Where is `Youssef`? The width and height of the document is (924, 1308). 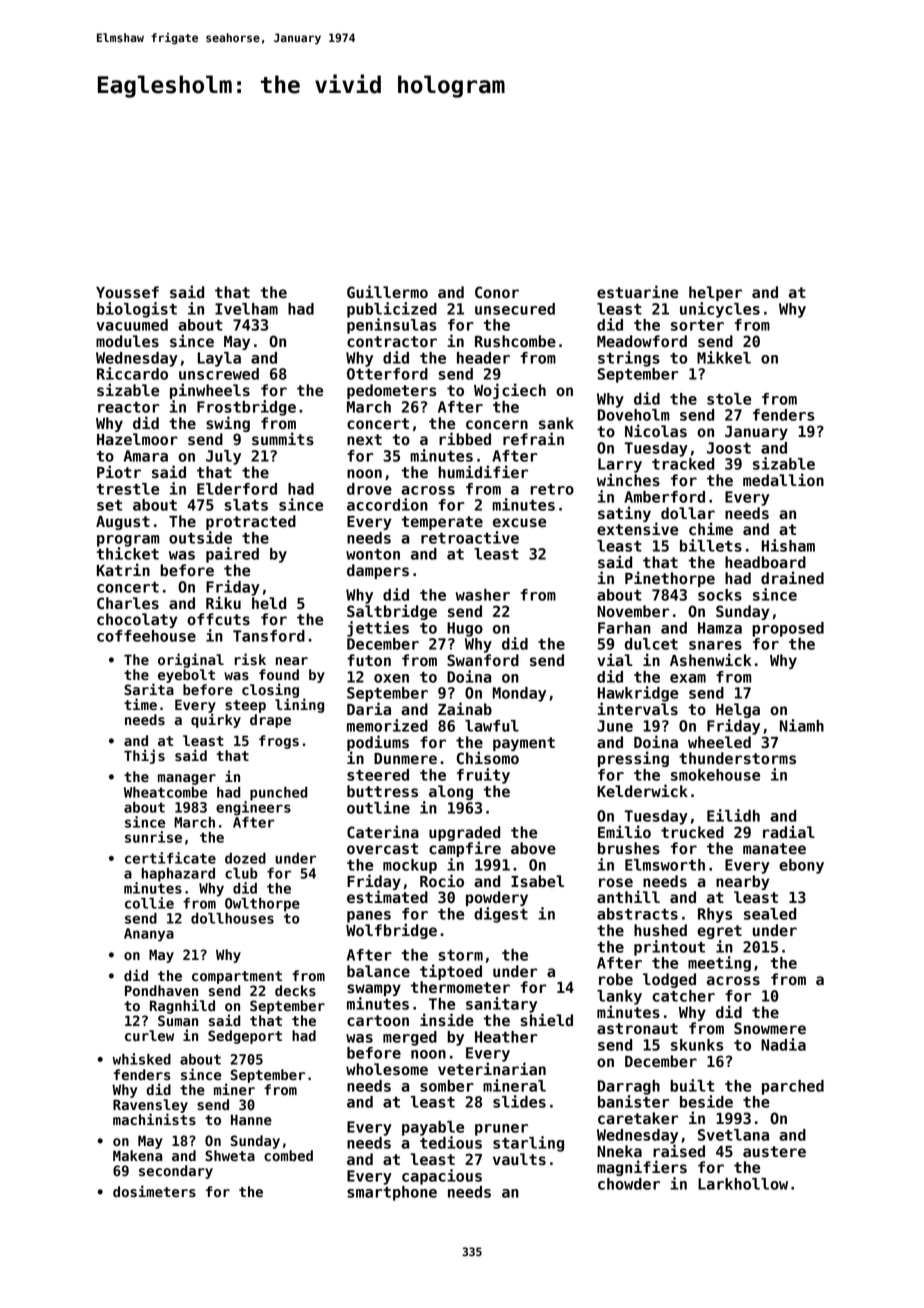 Youssef is located at coordinates (127, 292).
